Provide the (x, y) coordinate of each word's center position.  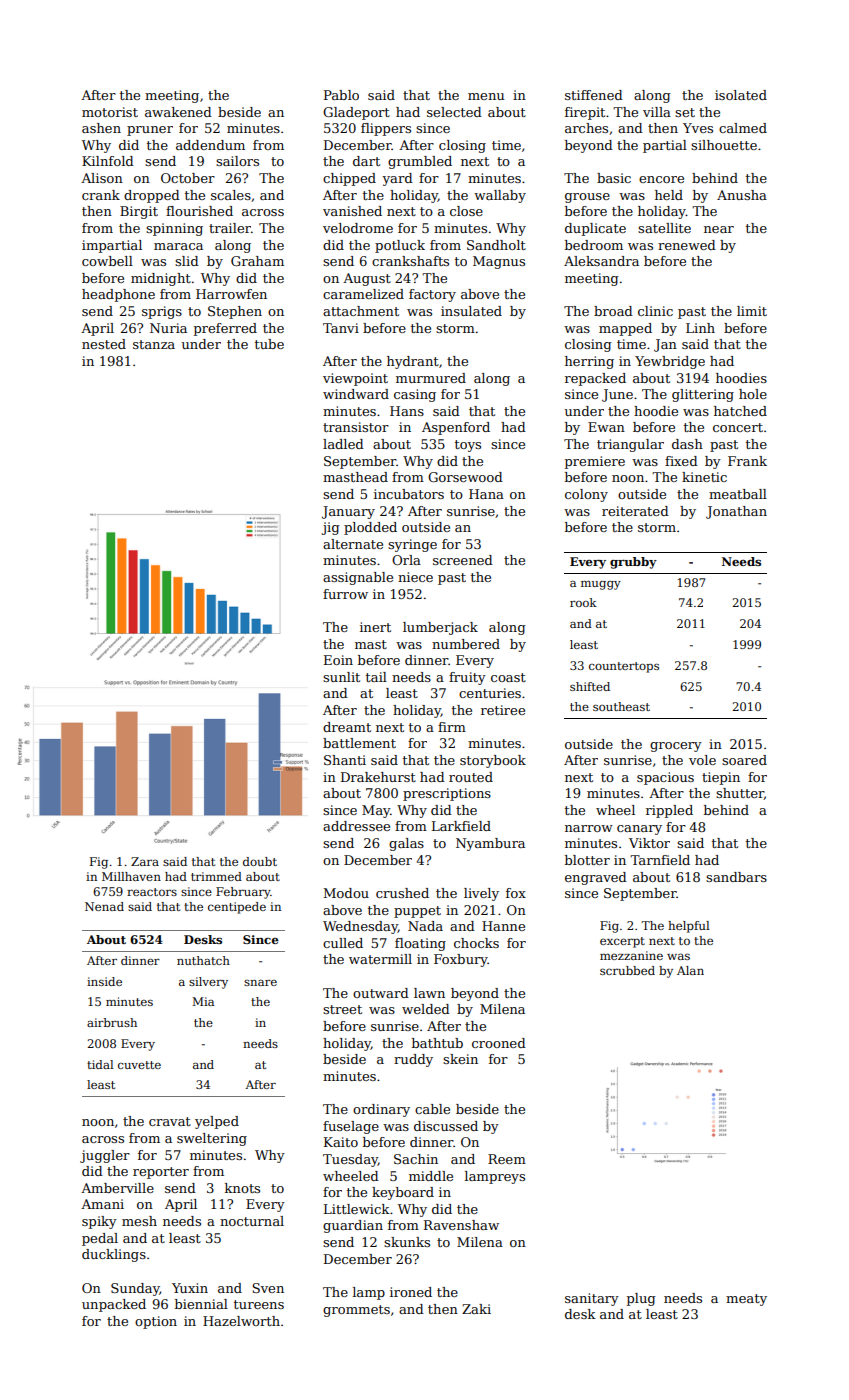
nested (104, 344)
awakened (178, 112)
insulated (471, 311)
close (466, 211)
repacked (595, 379)
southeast (621, 706)
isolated (741, 95)
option (156, 1322)
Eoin (338, 660)
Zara (145, 861)
